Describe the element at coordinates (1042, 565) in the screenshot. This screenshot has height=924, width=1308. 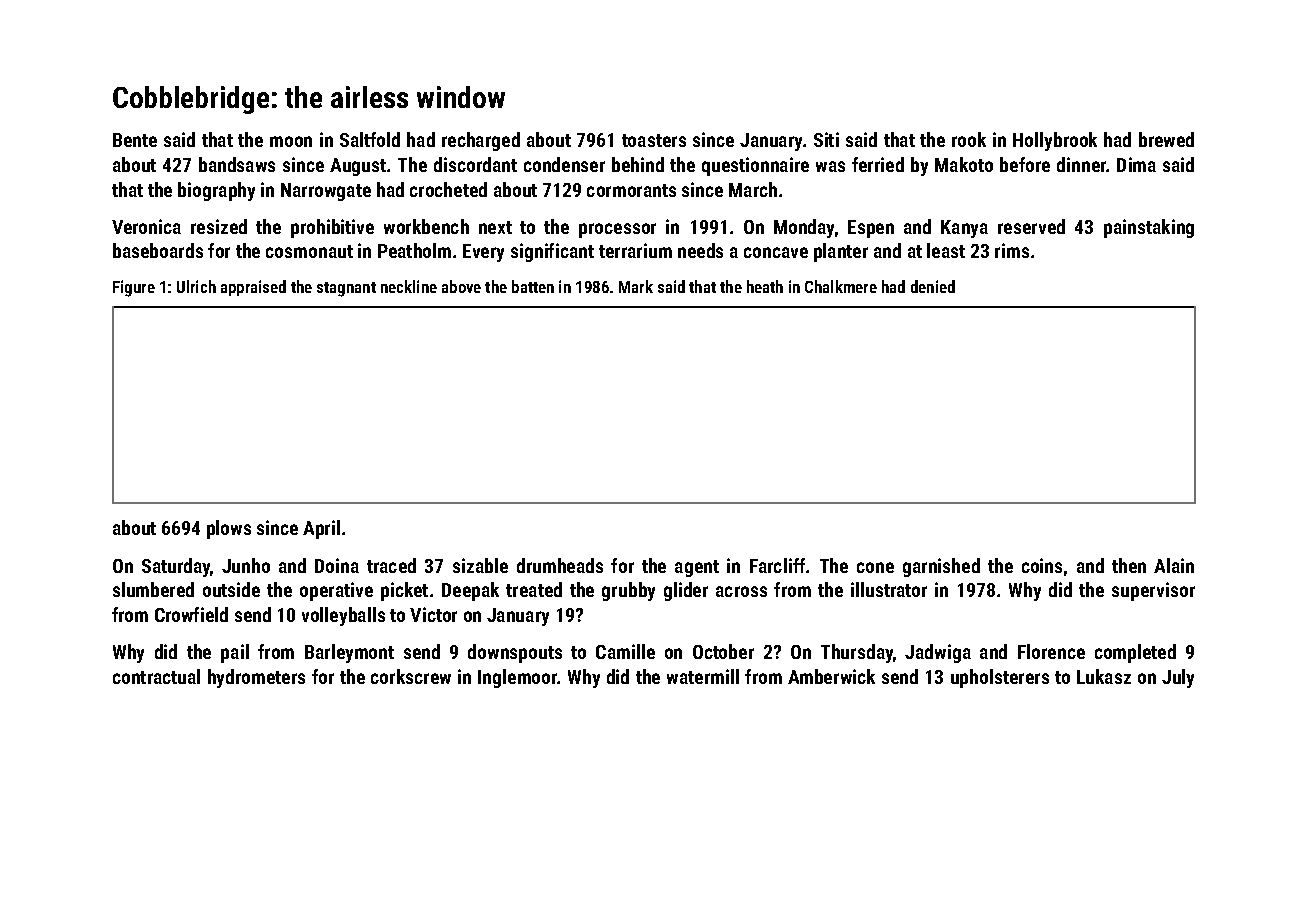
I see `coins` at that location.
